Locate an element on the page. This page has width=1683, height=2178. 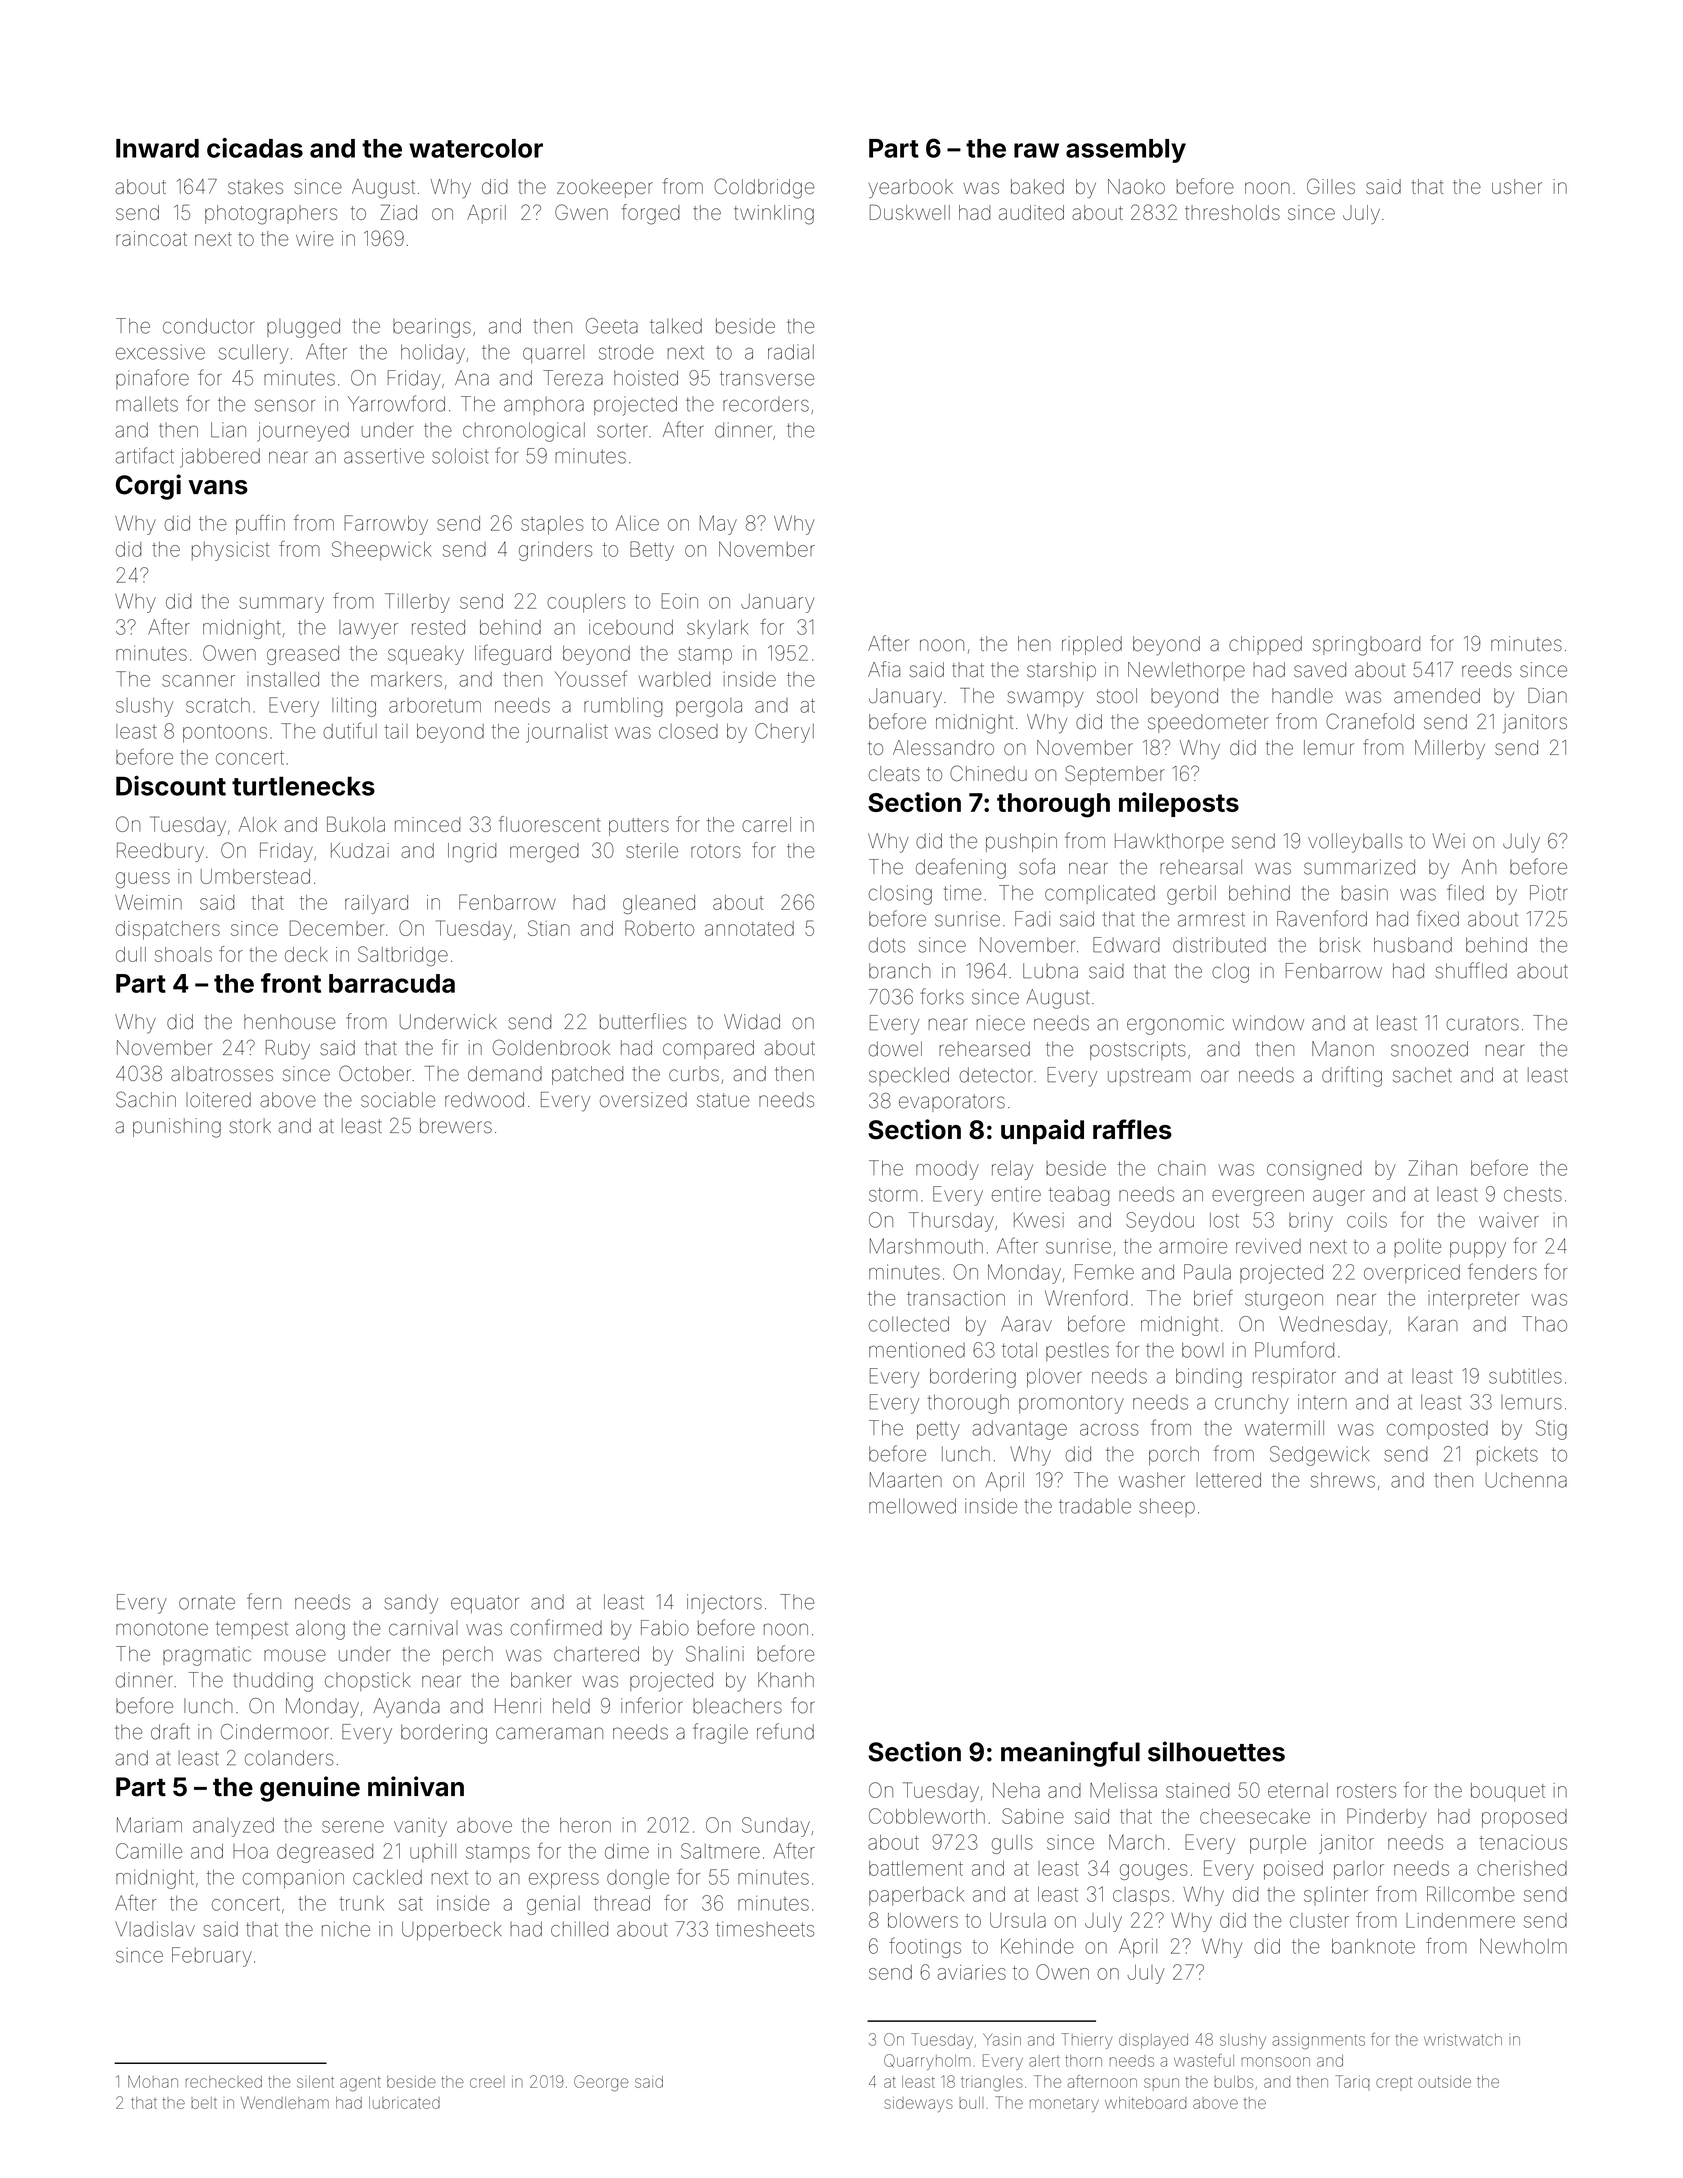
annotated is located at coordinates (749, 928).
